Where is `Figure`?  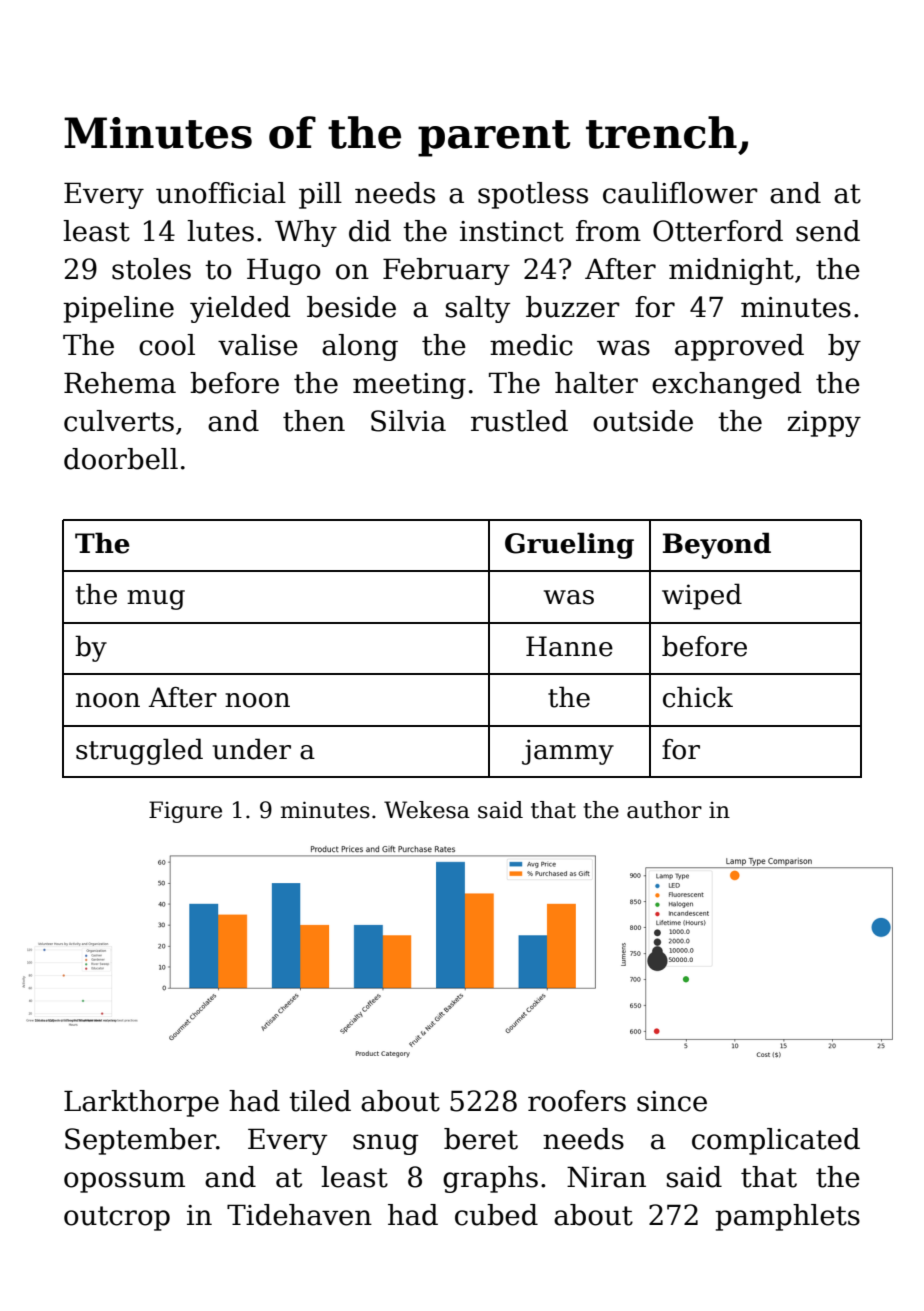
Figure is located at coordinates (185, 812).
